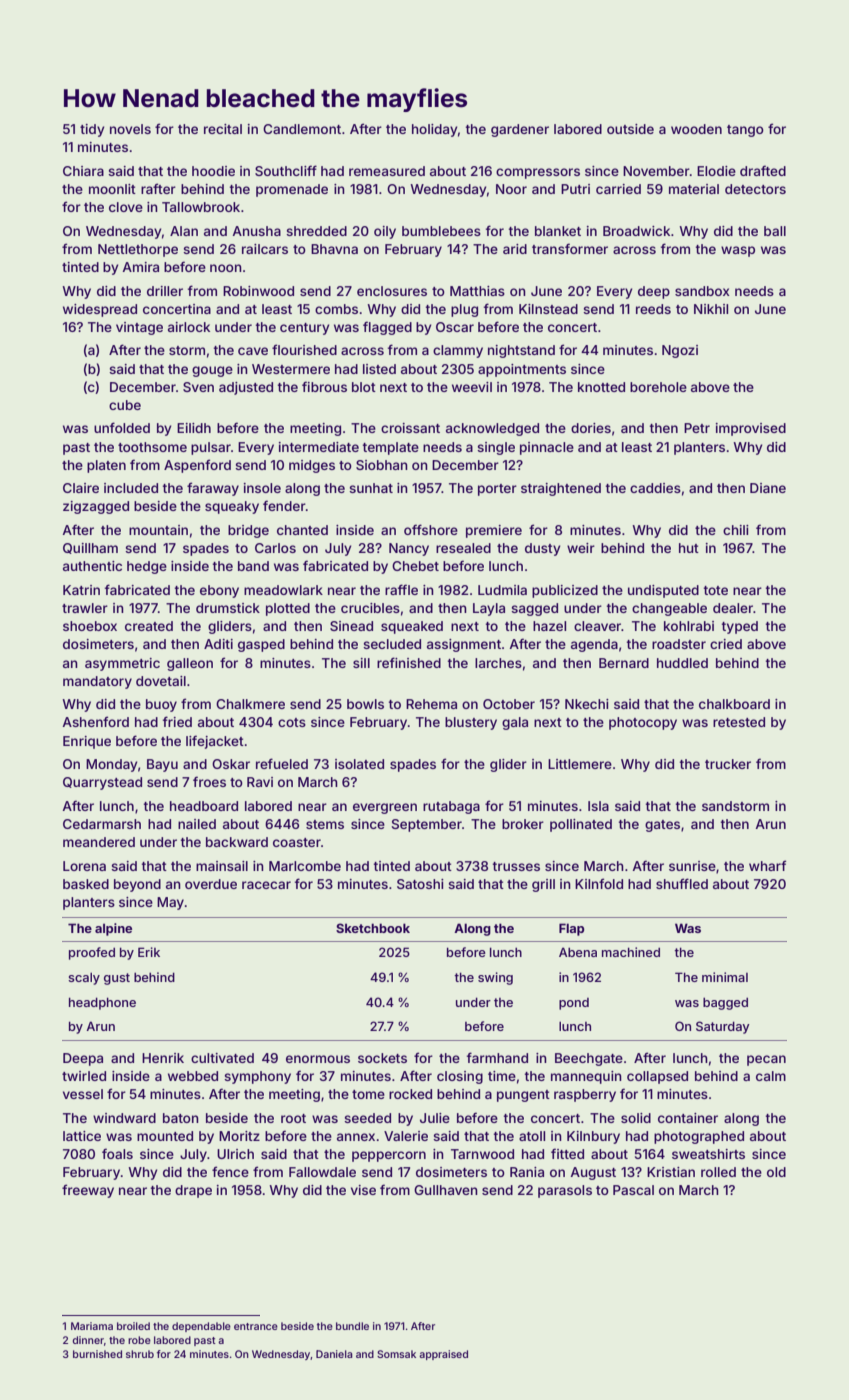  Describe the element at coordinates (235, 1154) in the screenshot. I see `Ulrich` at that location.
